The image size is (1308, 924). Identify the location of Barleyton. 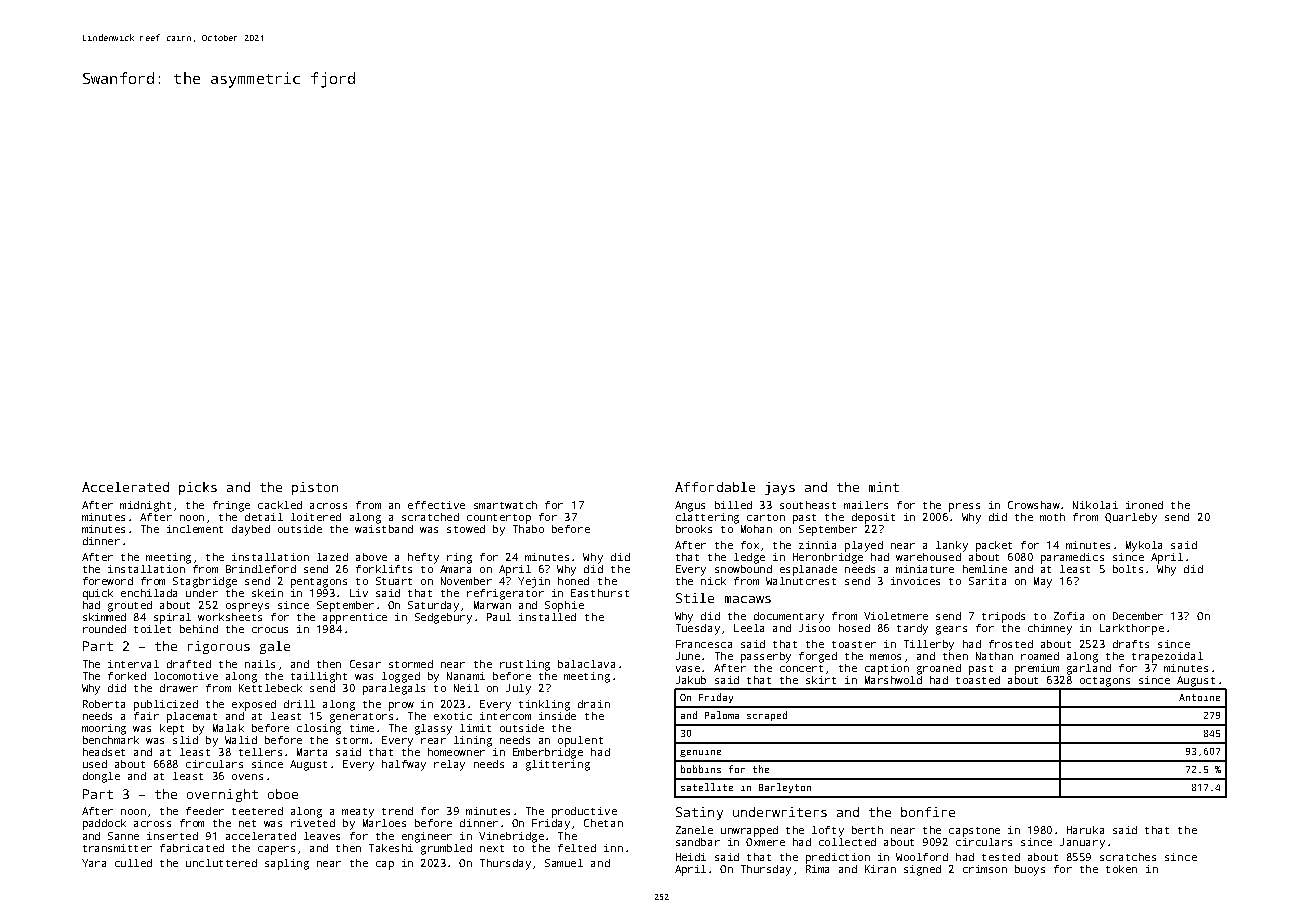
(785, 788).
